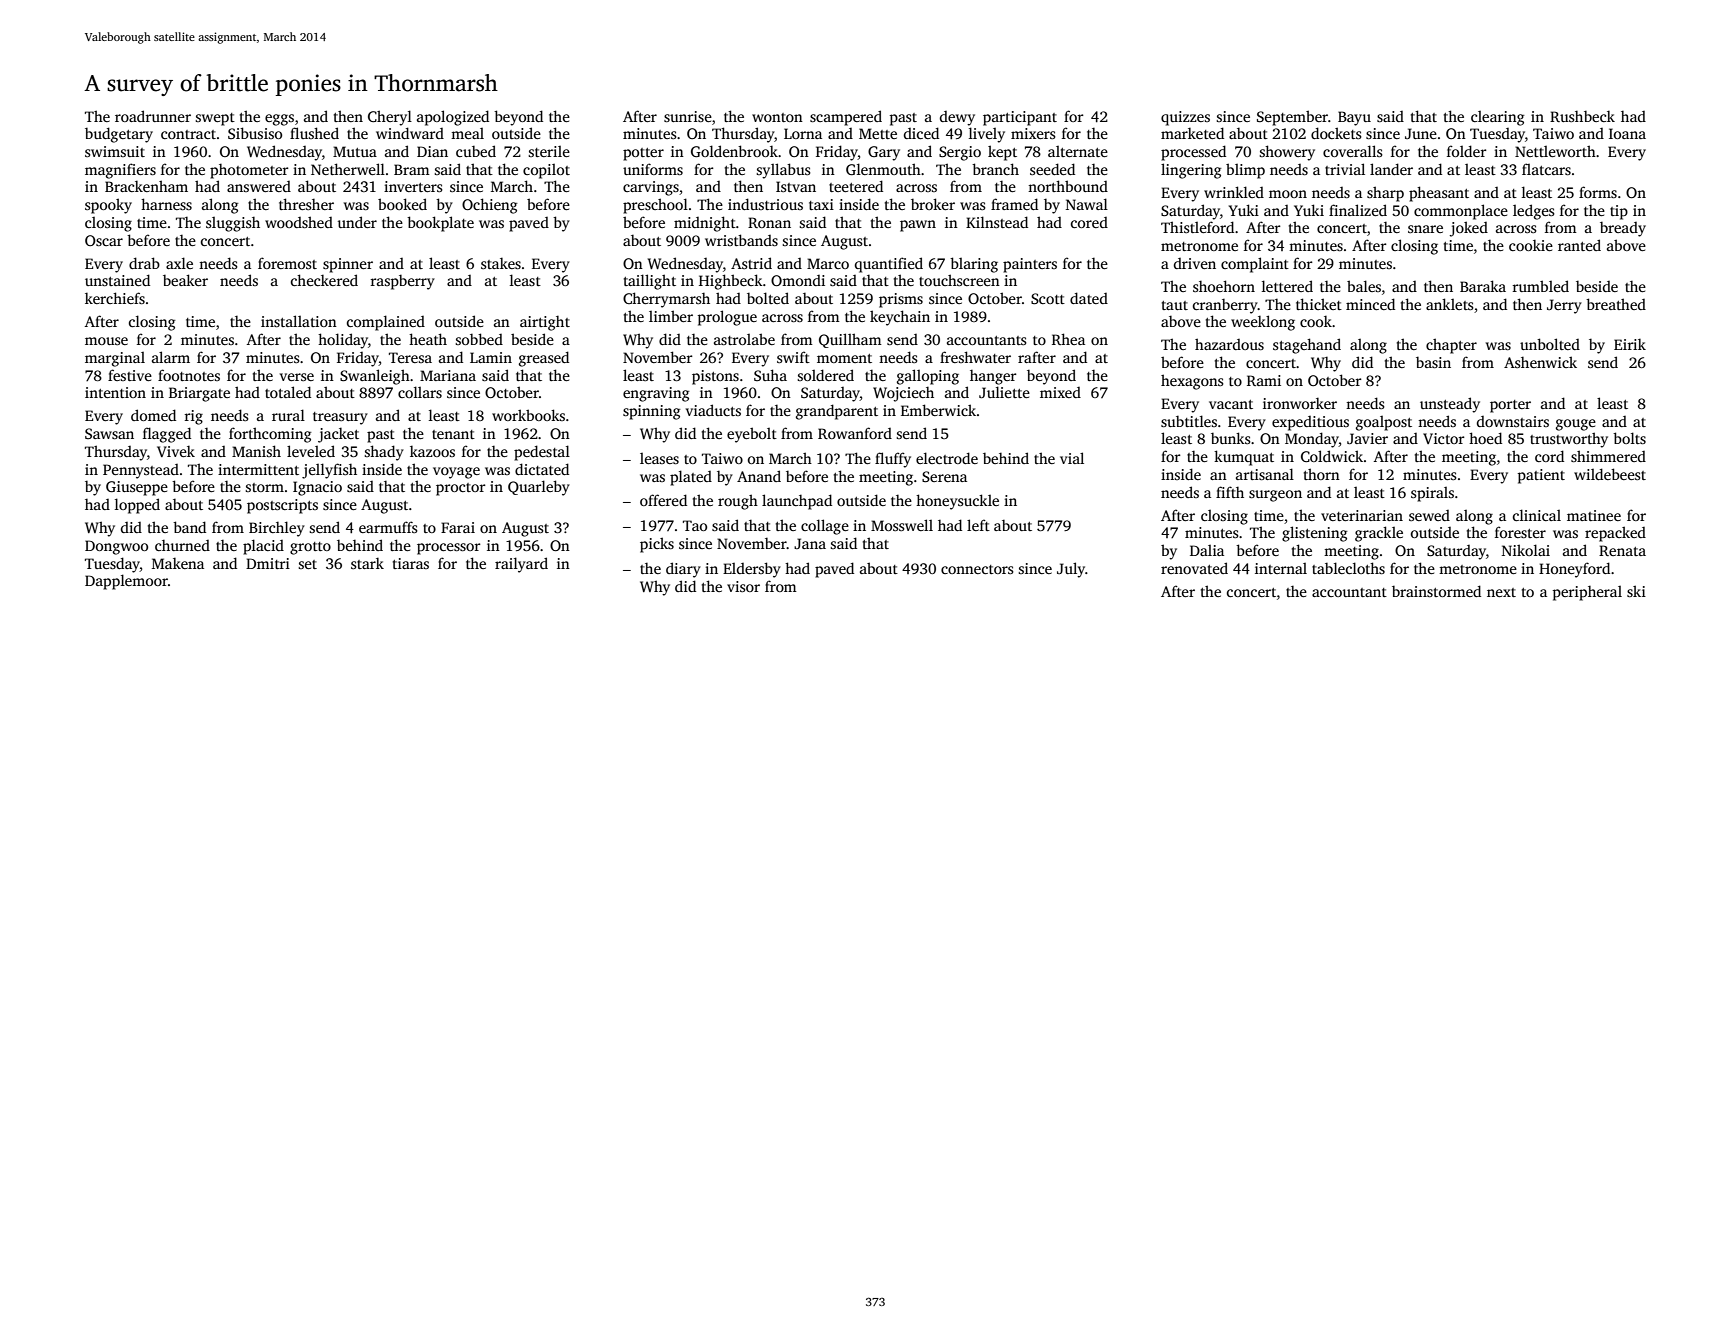 The width and height of the image is (1731, 1337). What do you see at coordinates (282, 506) in the image?
I see `postscripts` at bounding box center [282, 506].
